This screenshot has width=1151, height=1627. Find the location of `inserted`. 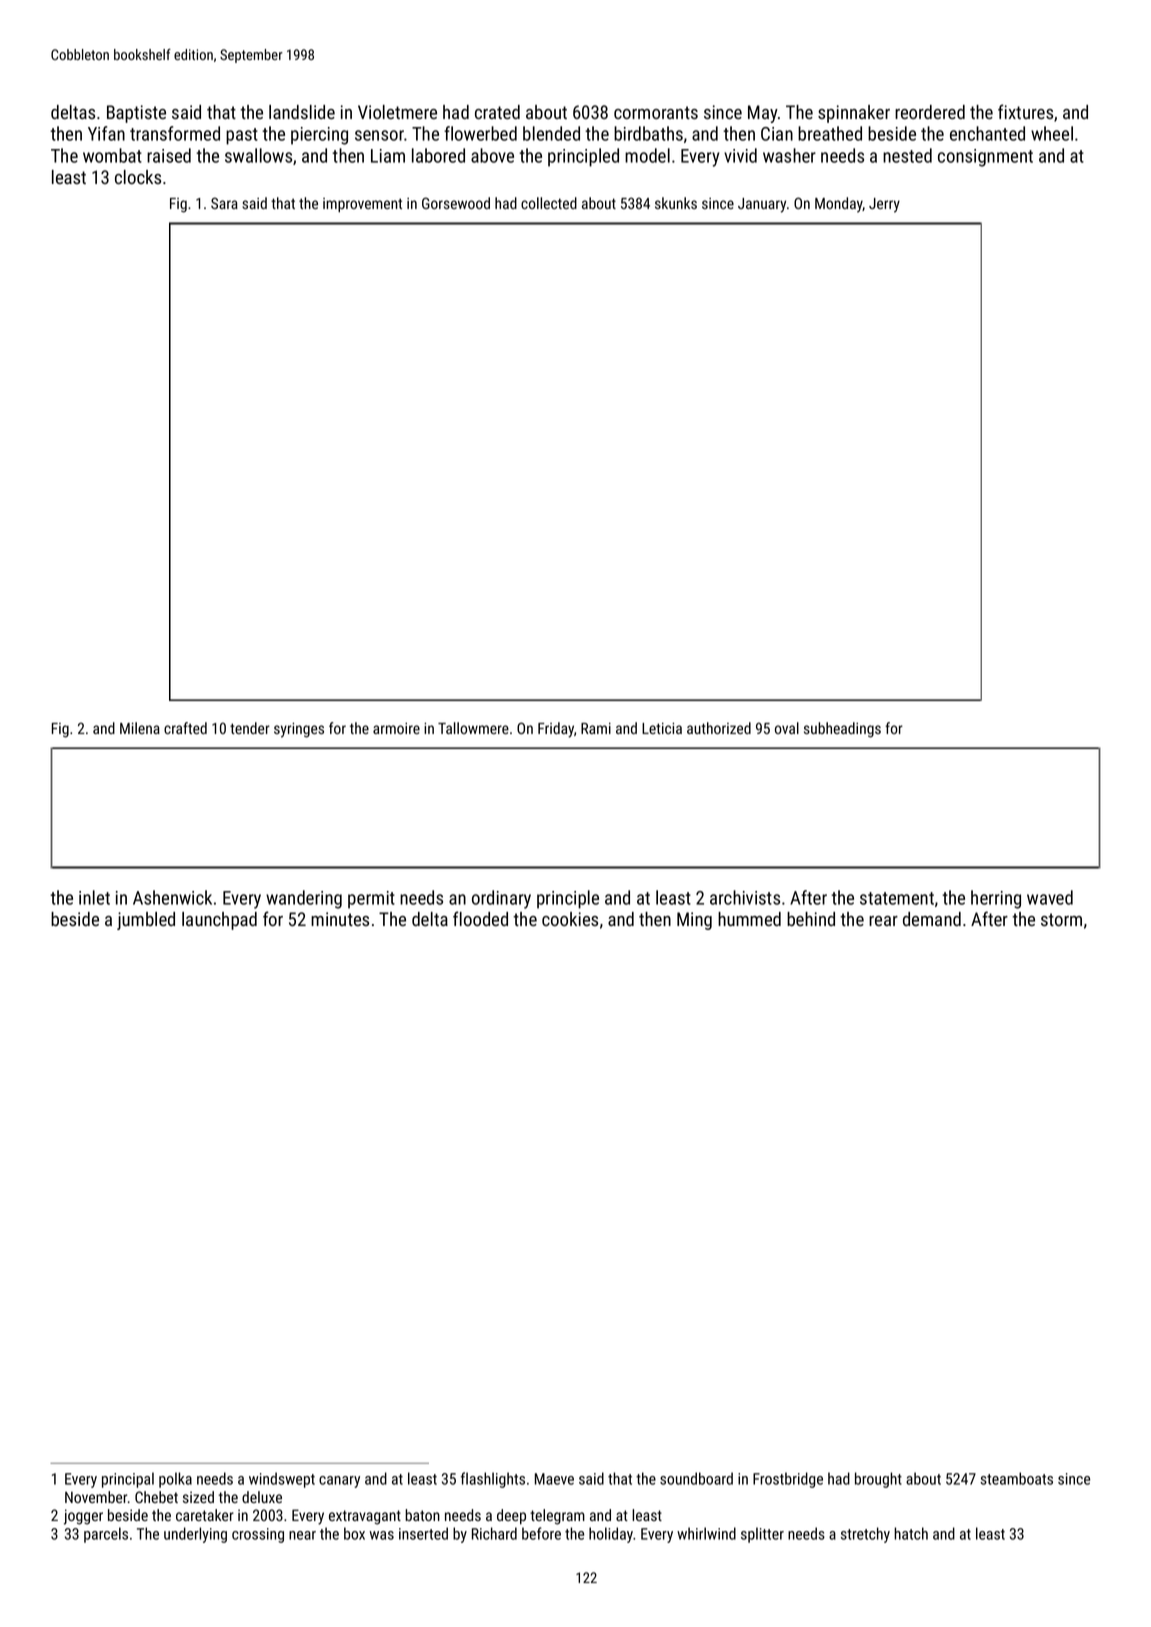

inserted is located at coordinates (423, 1533).
